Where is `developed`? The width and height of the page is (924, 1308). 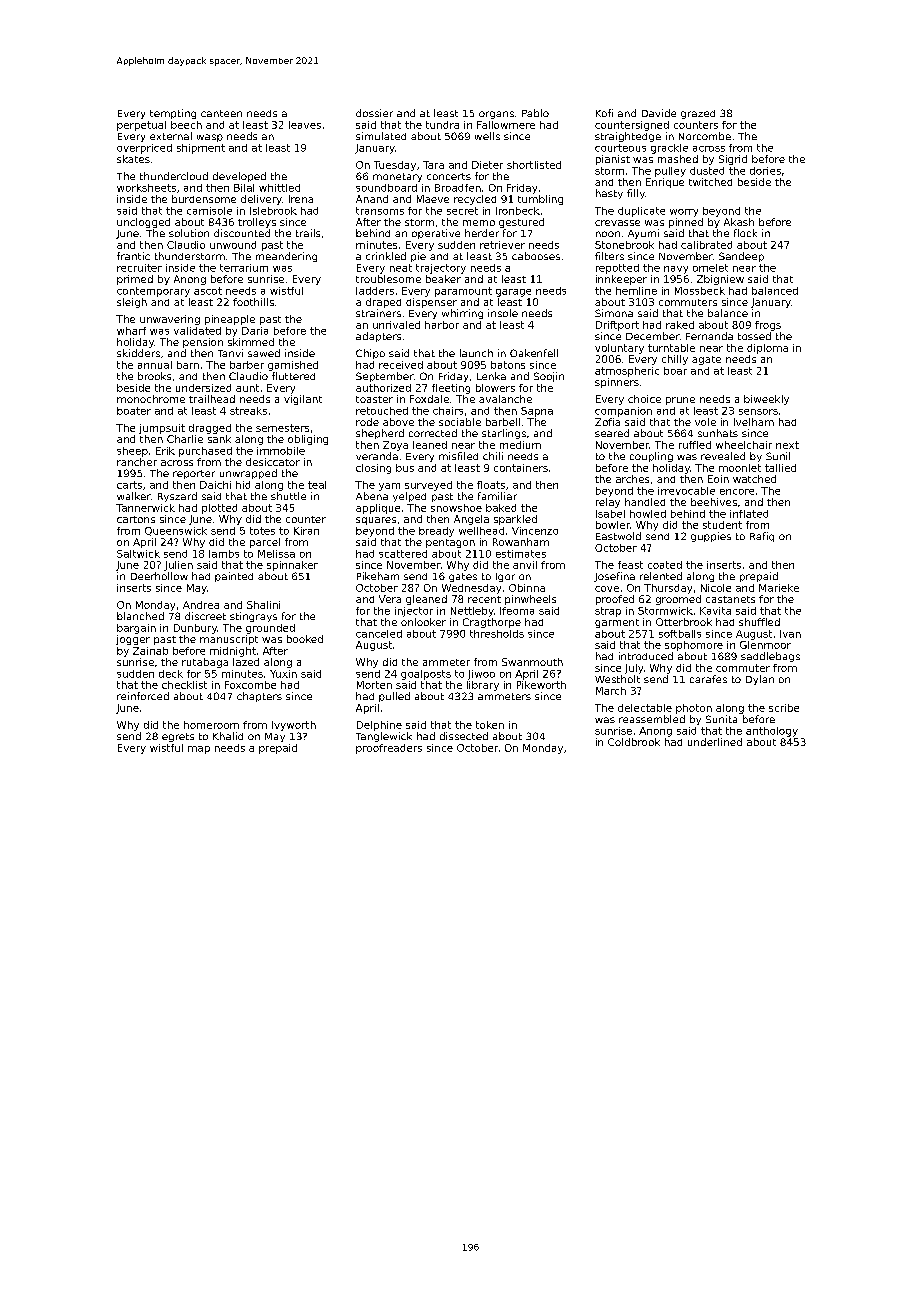 developed is located at coordinates (239, 177).
